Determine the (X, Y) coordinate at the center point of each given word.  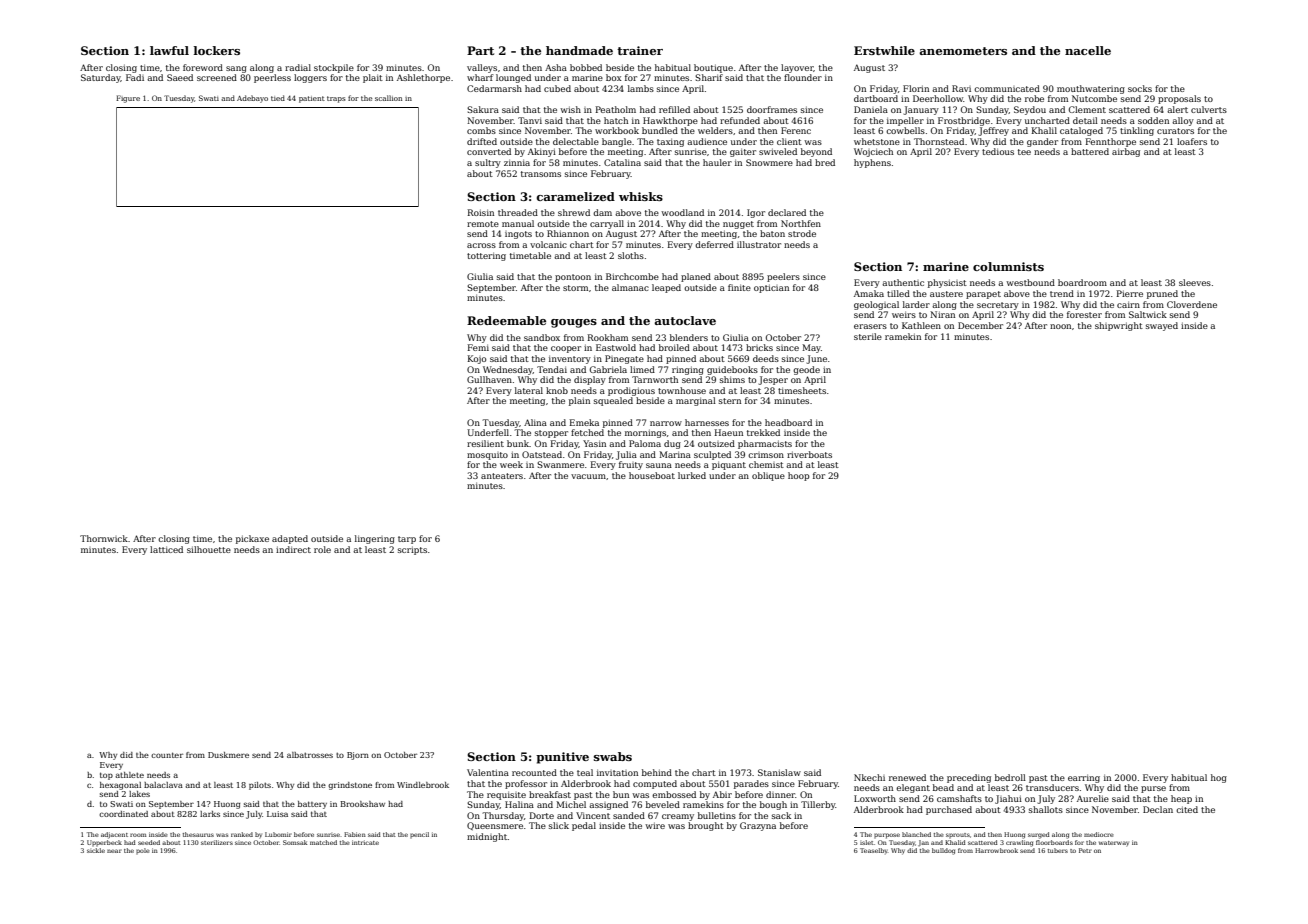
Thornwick (104, 538)
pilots (260, 786)
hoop (799, 476)
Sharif (709, 77)
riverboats (809, 454)
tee (1024, 152)
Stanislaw (779, 772)
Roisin (481, 212)
